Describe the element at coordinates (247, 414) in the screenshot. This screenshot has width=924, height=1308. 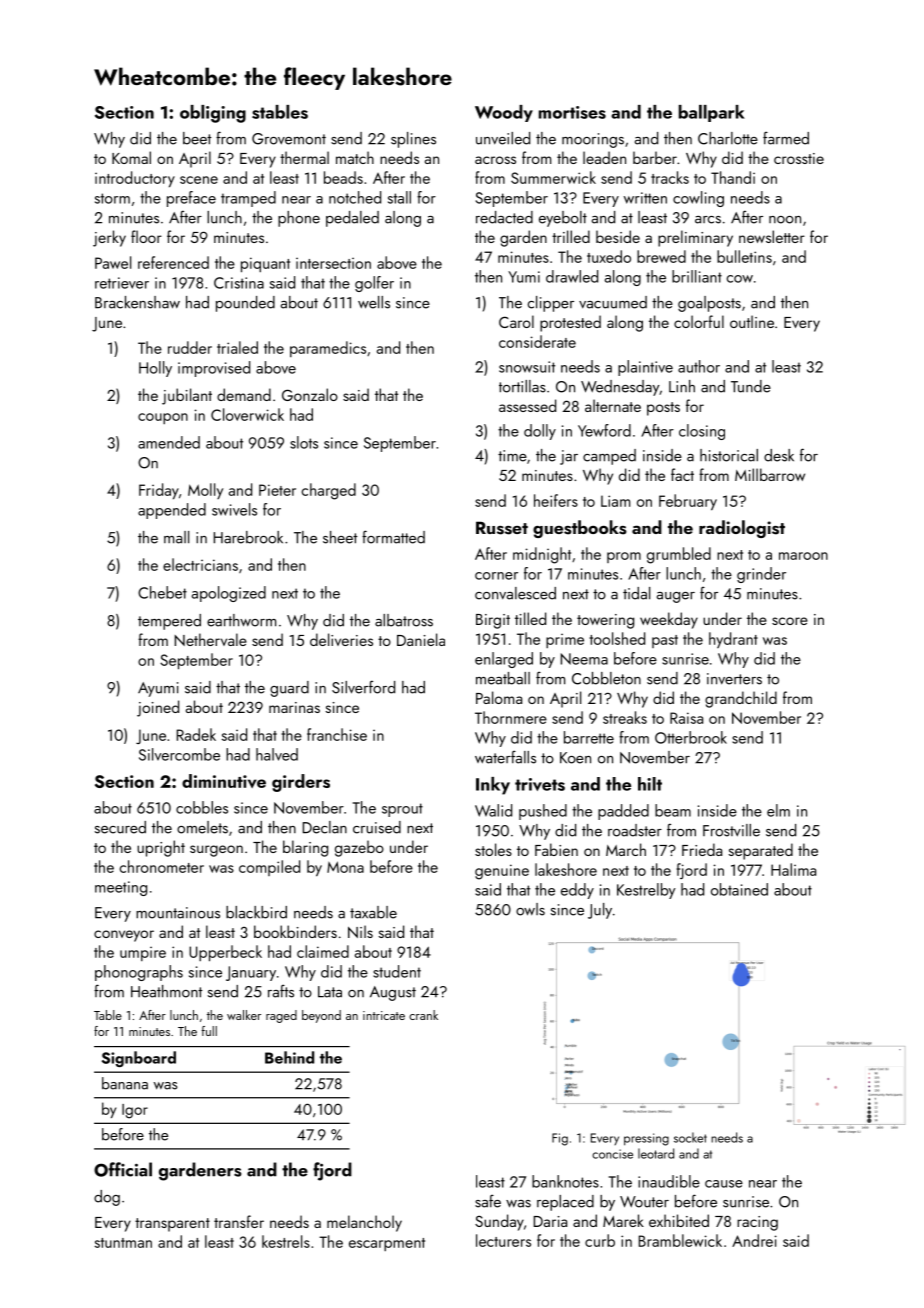
I see `Cloverwick` at that location.
